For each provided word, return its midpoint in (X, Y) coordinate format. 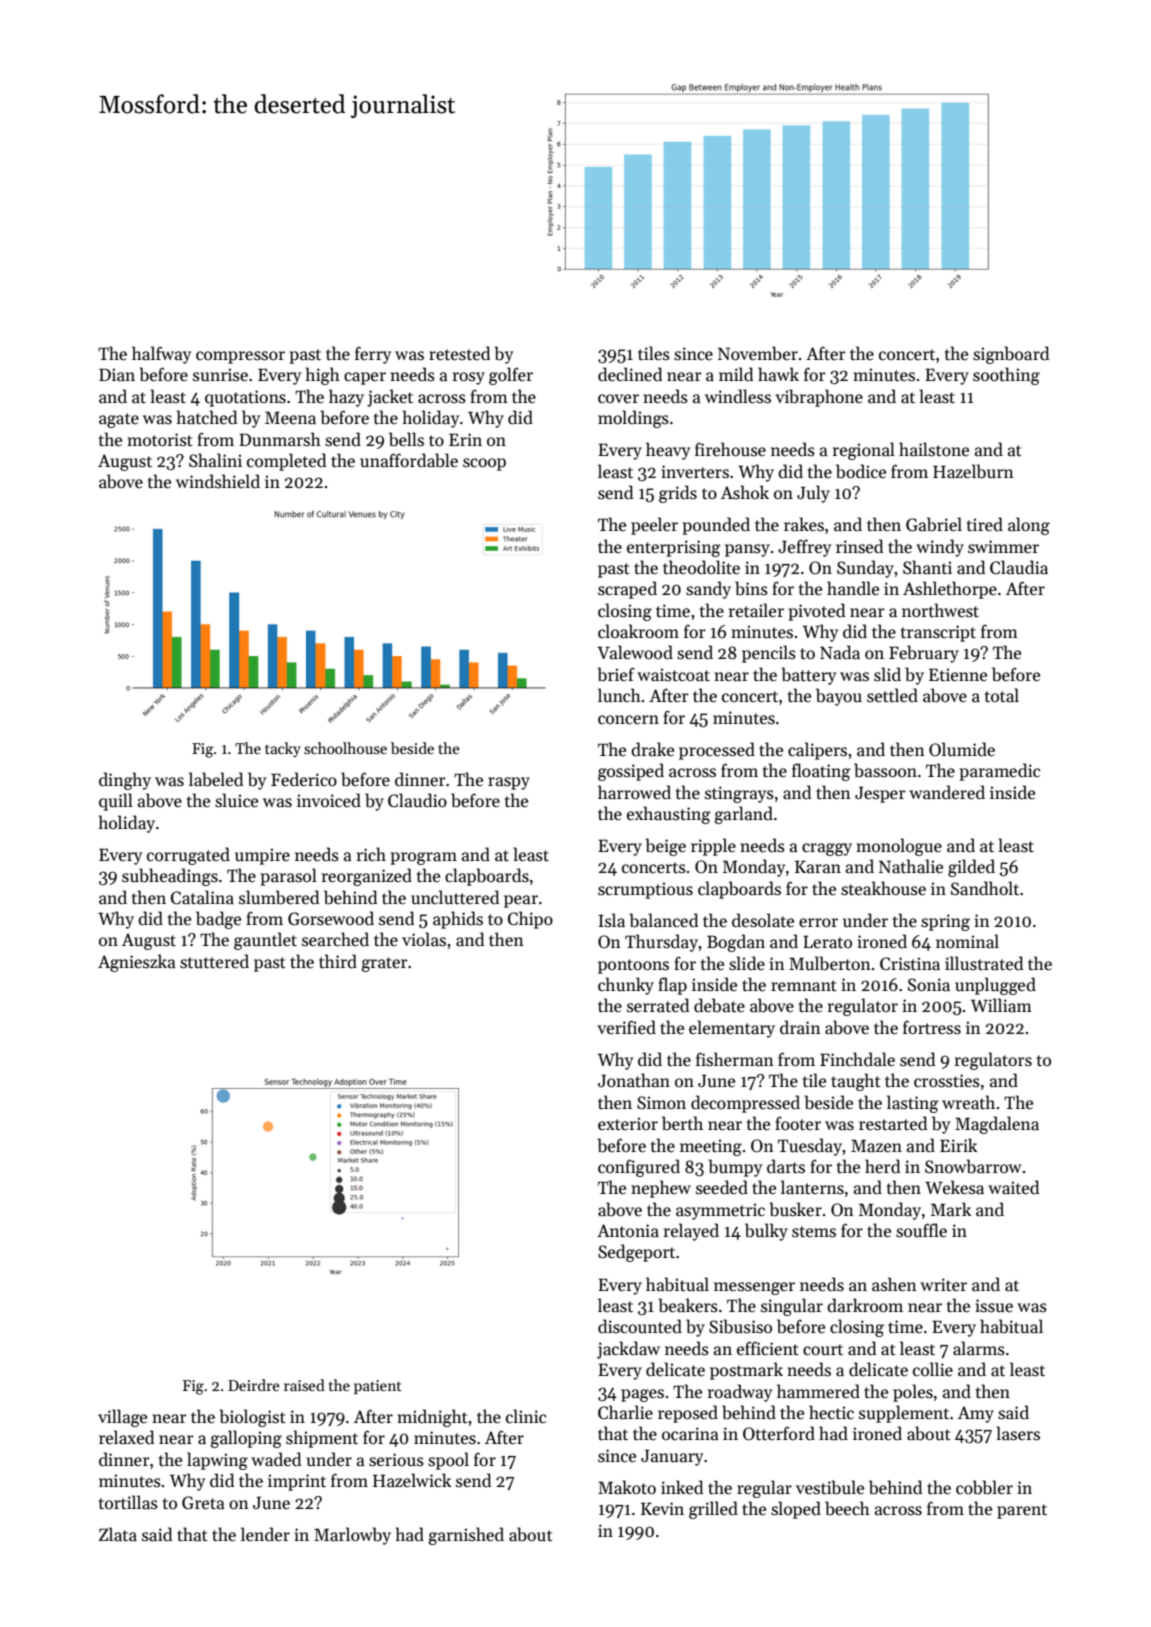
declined (630, 374)
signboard (1011, 355)
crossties (947, 1081)
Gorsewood (331, 918)
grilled (713, 1510)
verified (627, 1027)
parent (1022, 1511)
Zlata (118, 1534)
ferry (373, 355)
